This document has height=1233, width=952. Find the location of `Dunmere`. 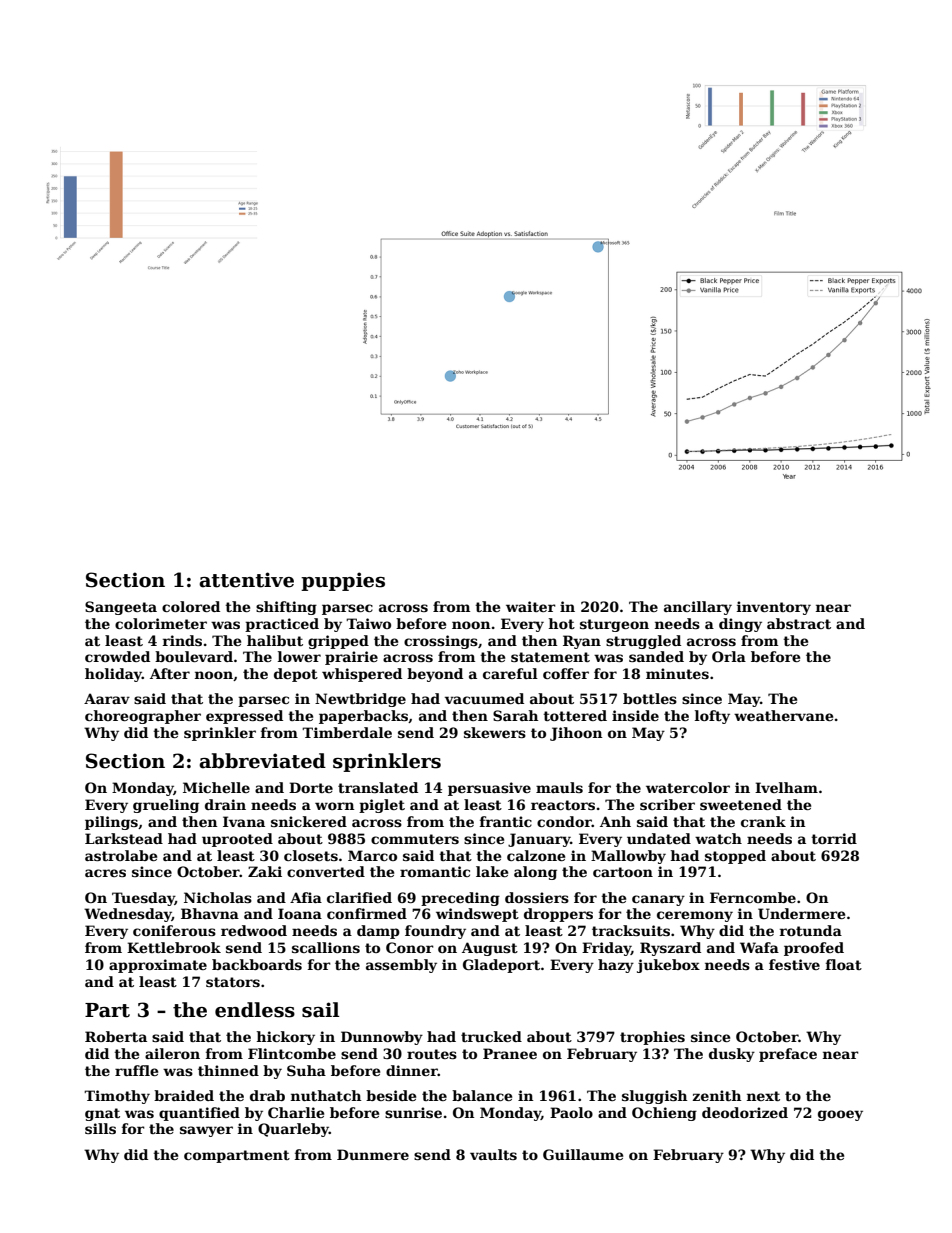

Dunmere is located at coordinates (373, 1154).
